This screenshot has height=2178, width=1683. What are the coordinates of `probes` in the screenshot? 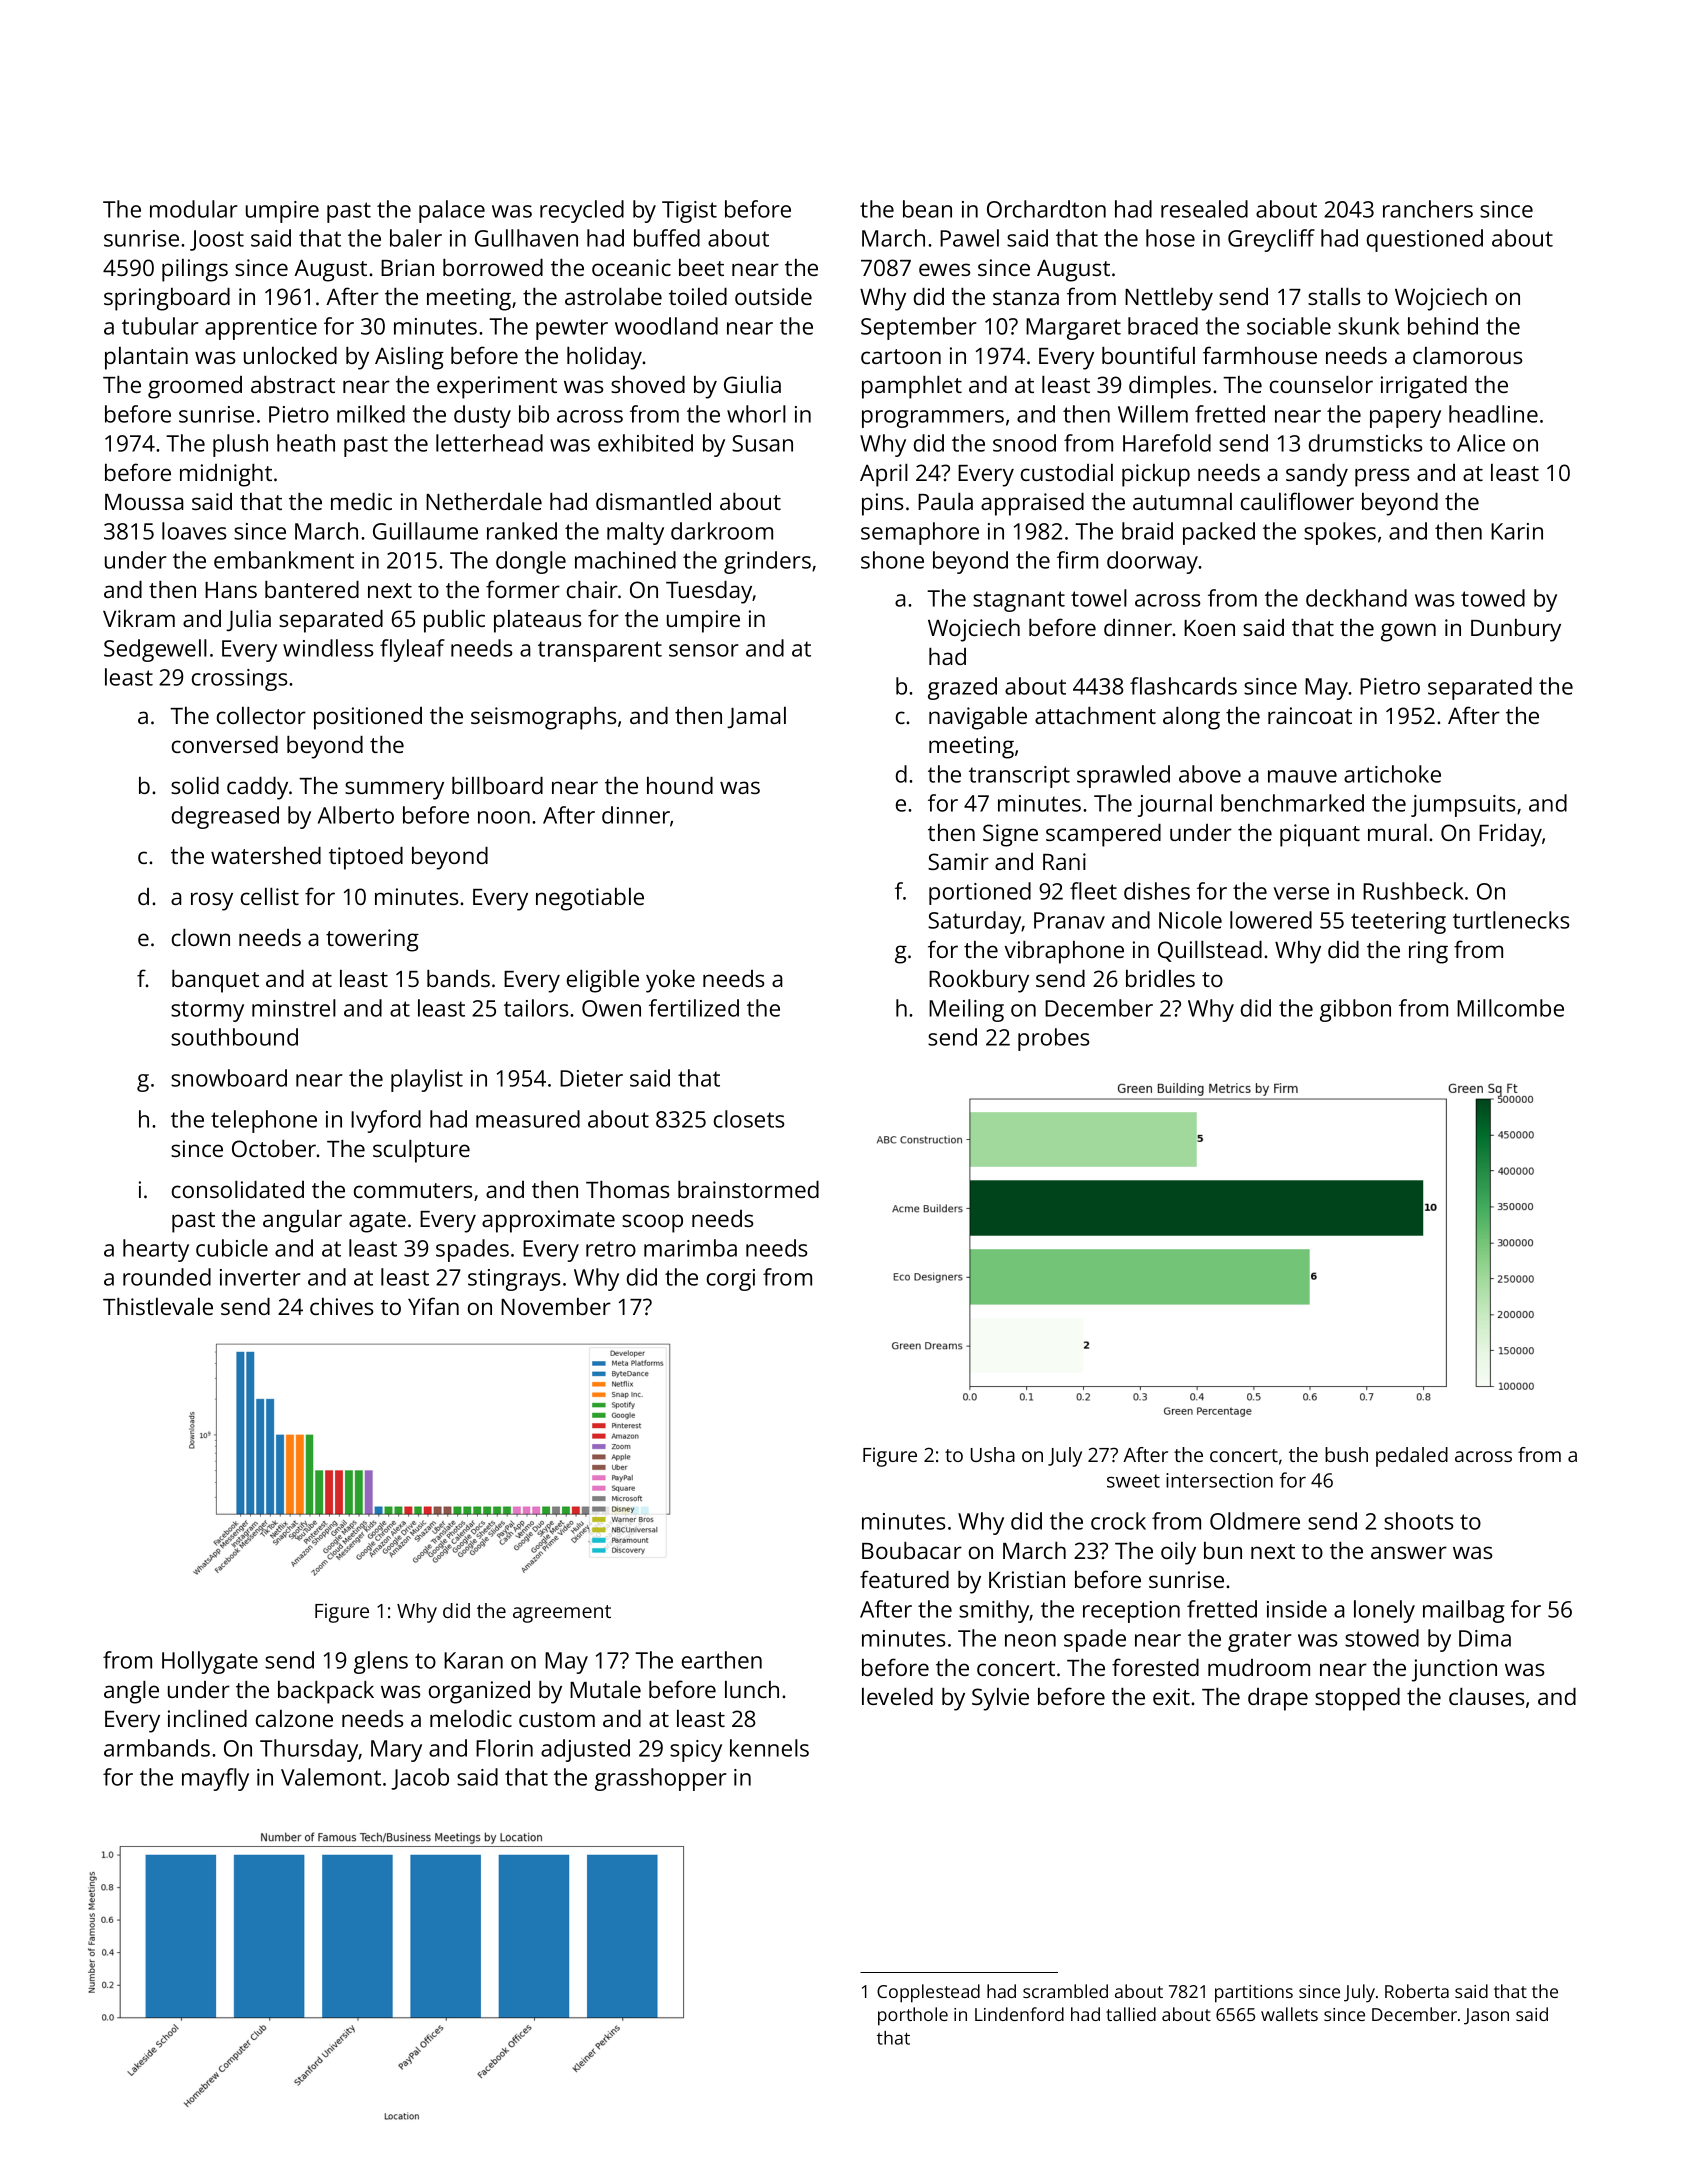 It's located at (1054, 1039).
